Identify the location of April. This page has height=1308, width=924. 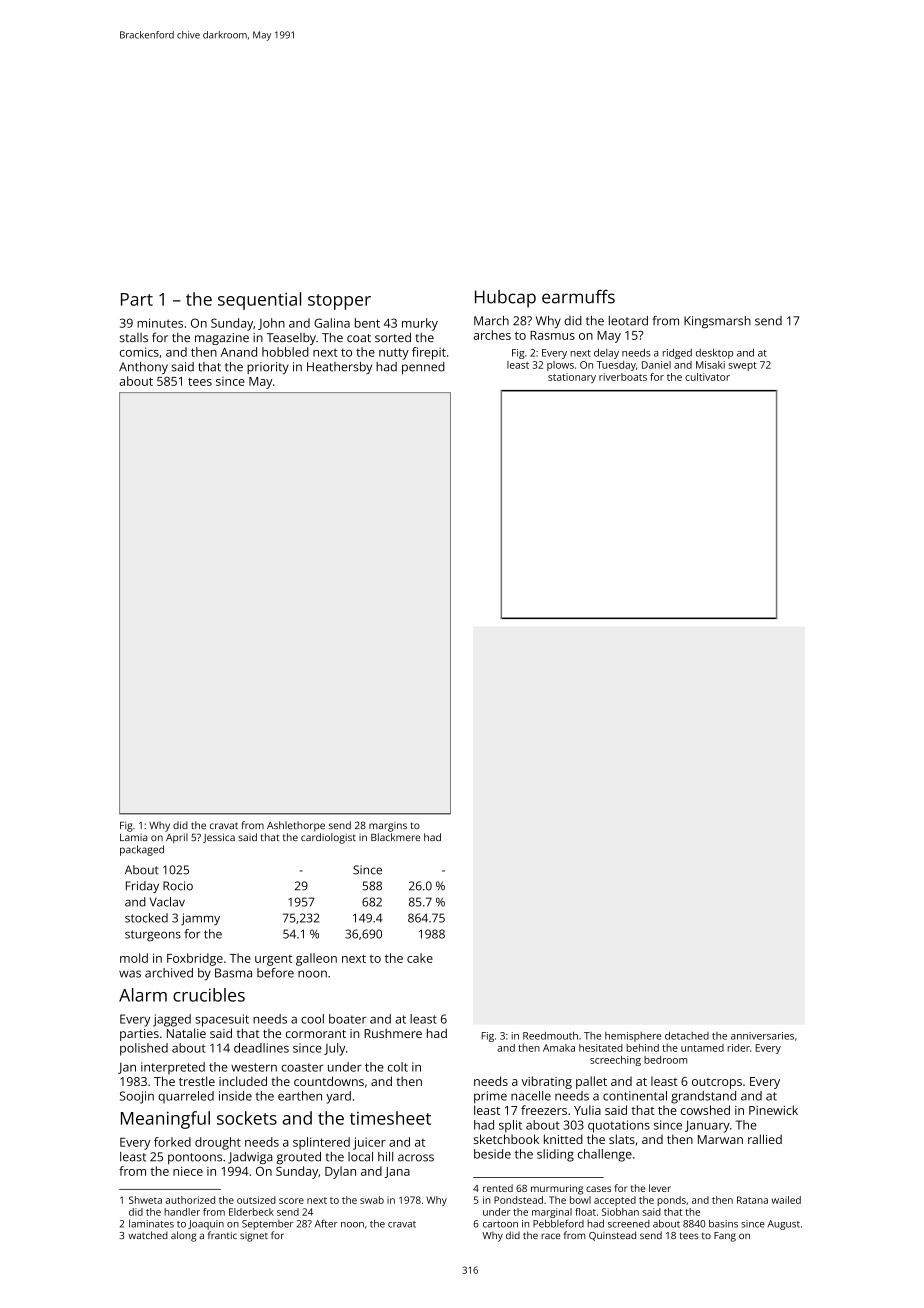
(177, 838).
